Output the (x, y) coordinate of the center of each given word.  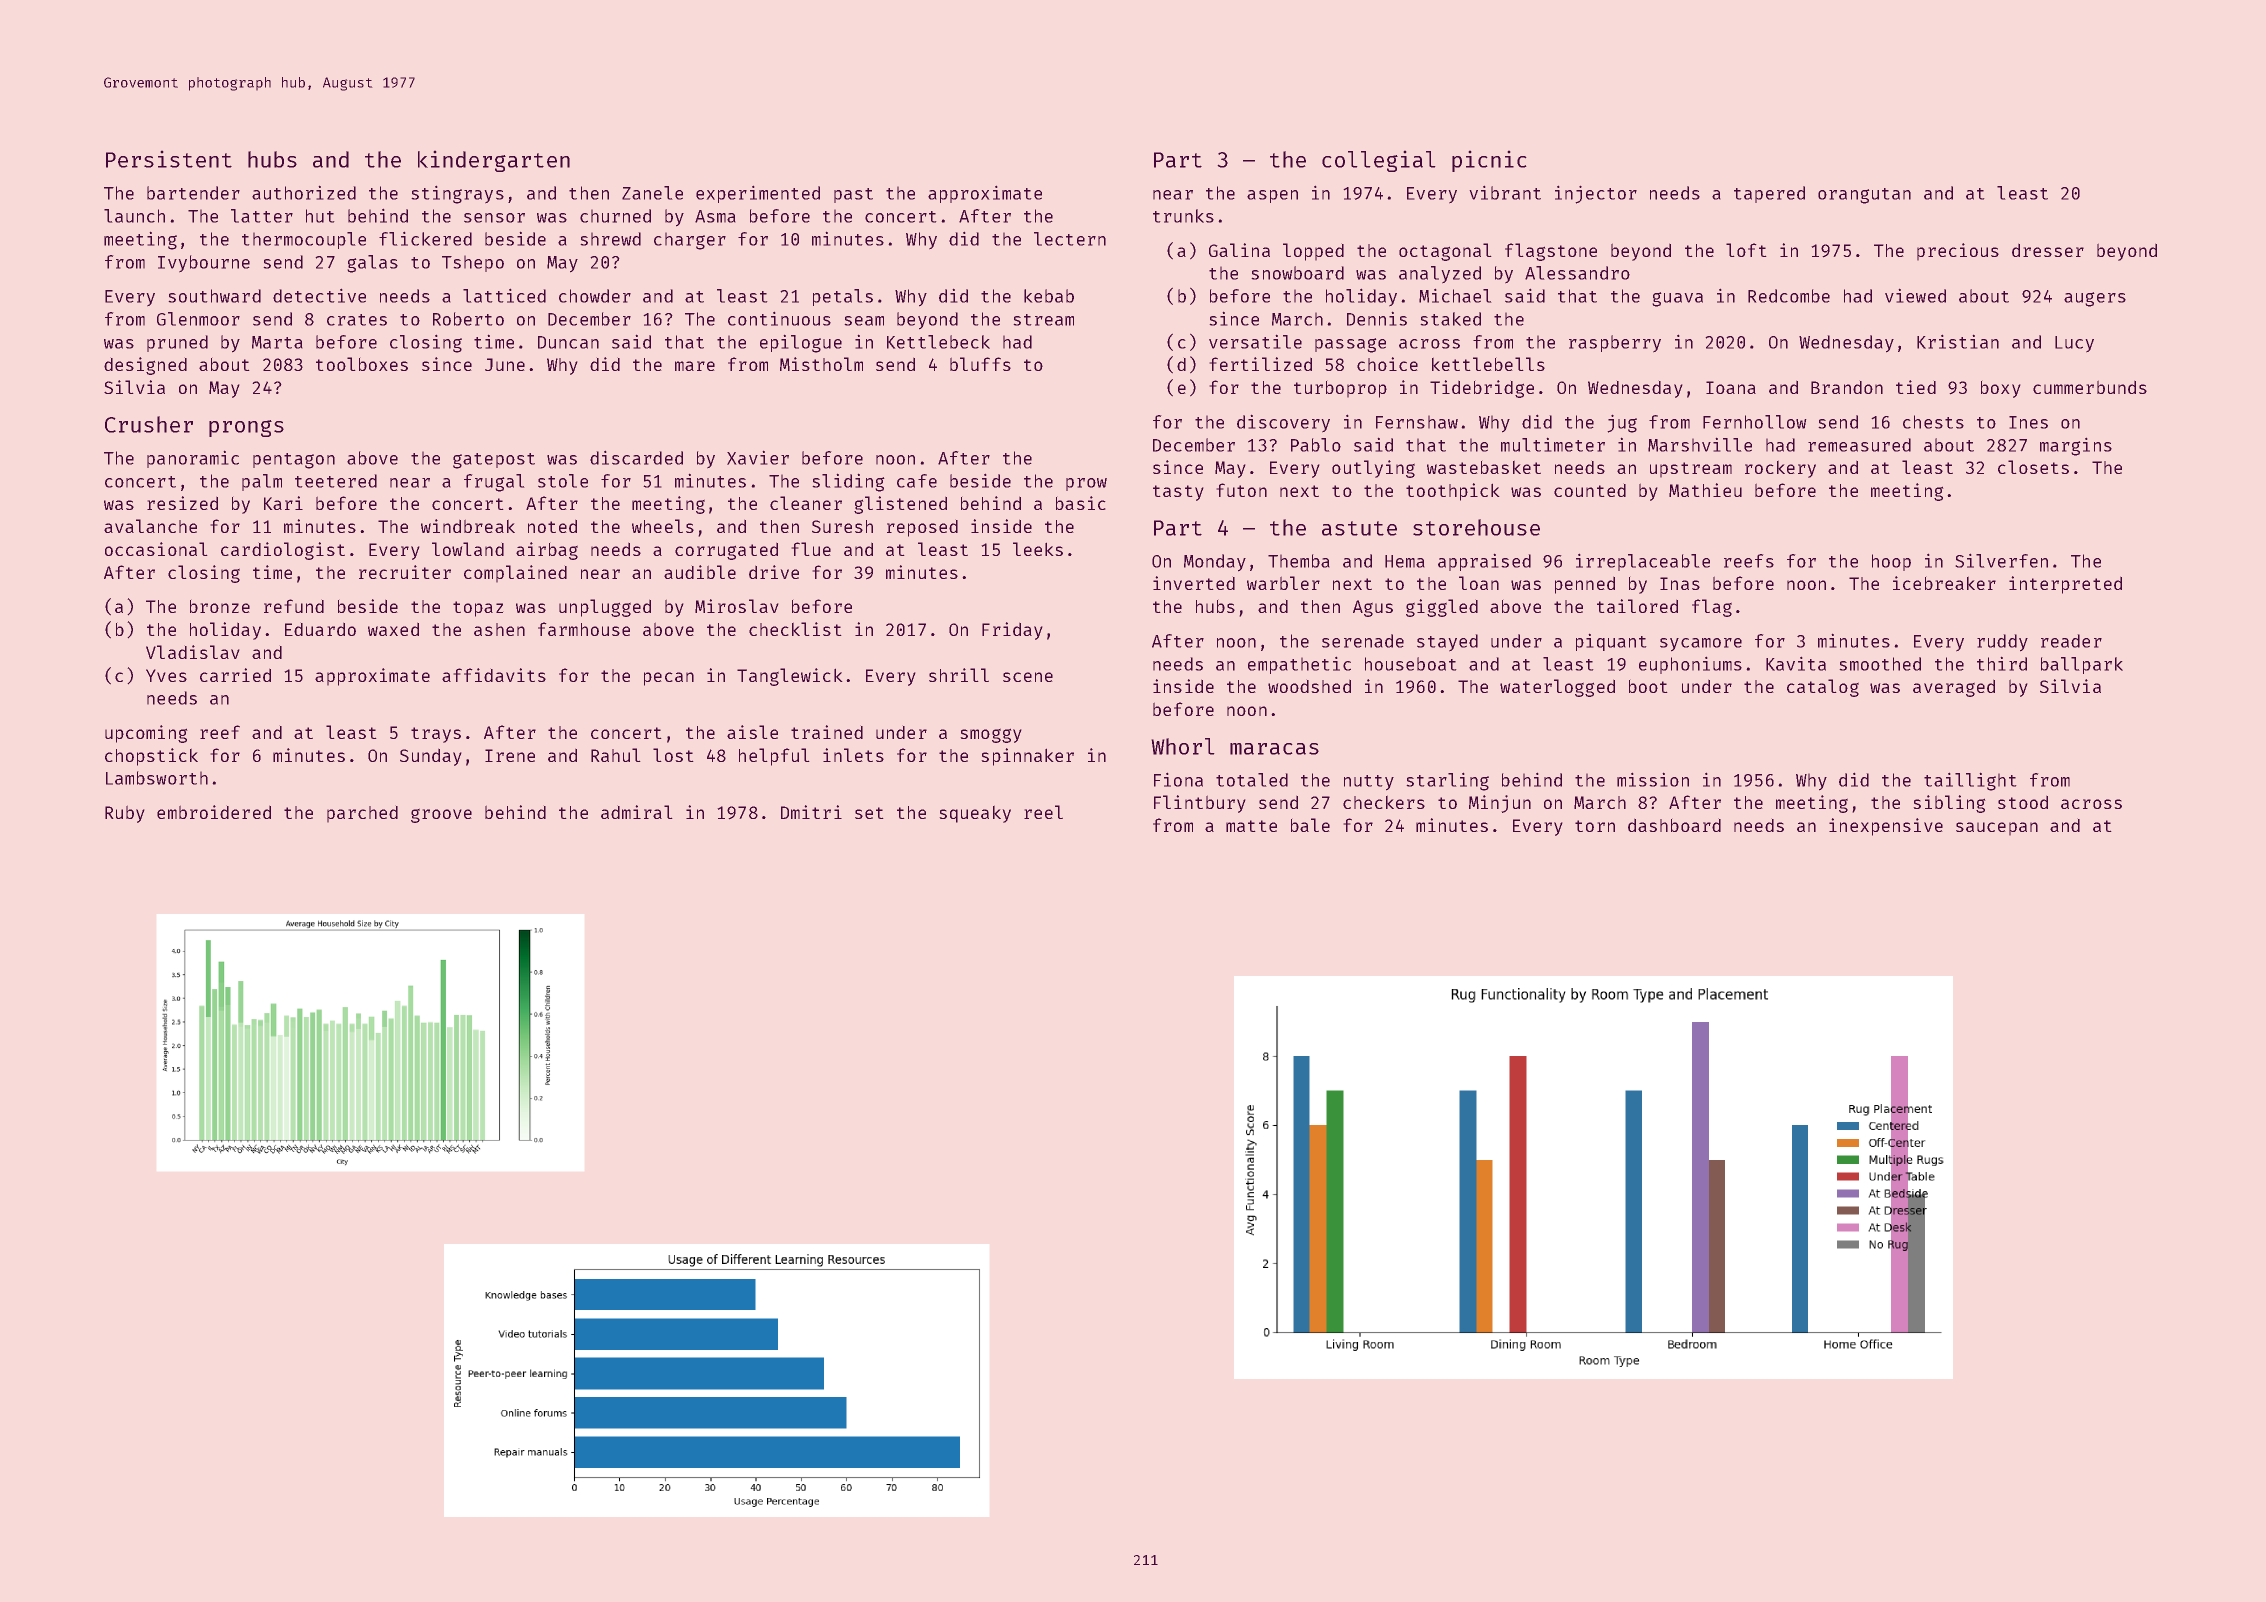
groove (441, 816)
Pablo (1316, 445)
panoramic (193, 459)
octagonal (1445, 252)
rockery (1780, 469)
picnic (1489, 161)
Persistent (169, 159)
